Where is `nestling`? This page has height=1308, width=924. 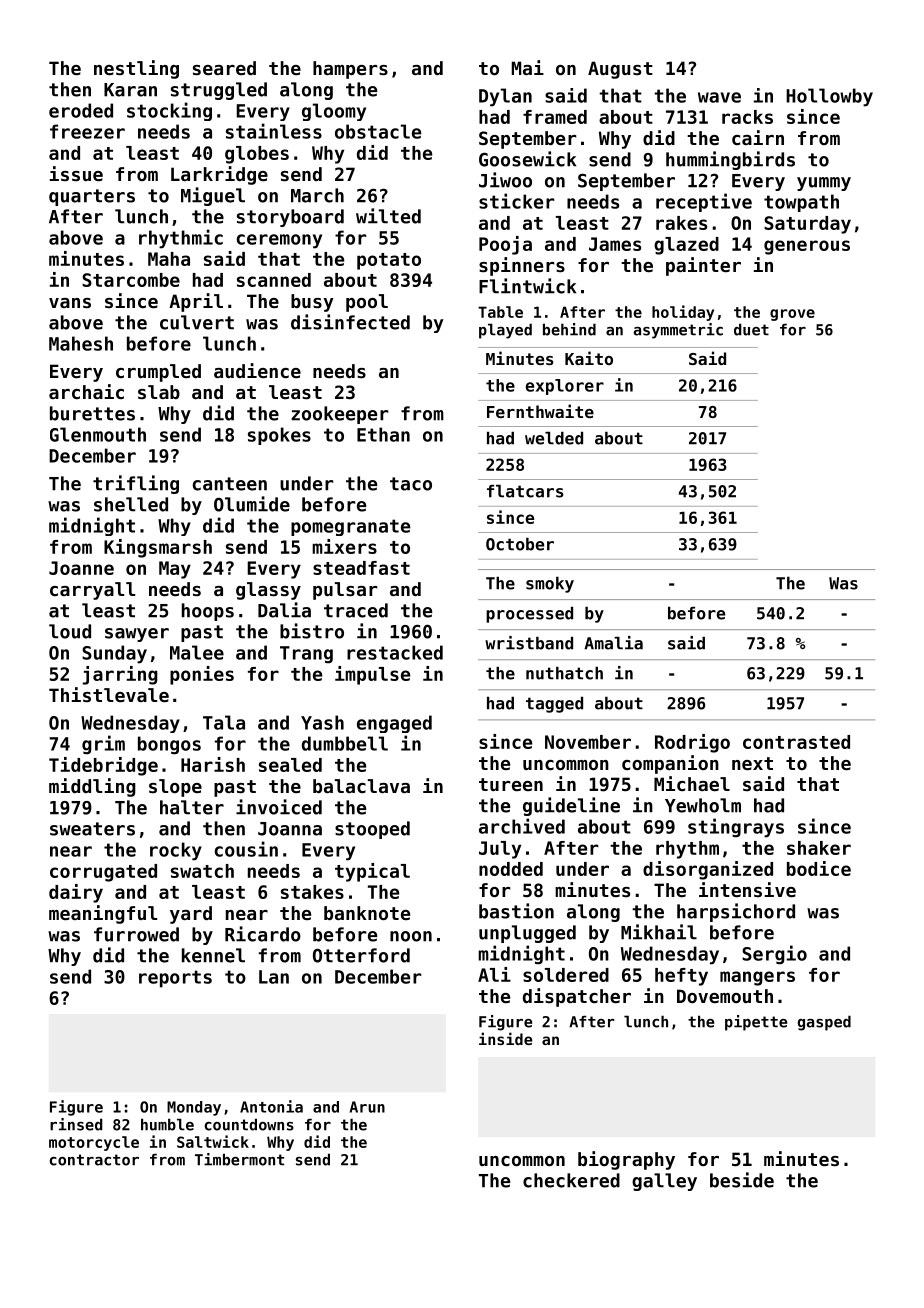 nestling is located at coordinates (136, 69).
